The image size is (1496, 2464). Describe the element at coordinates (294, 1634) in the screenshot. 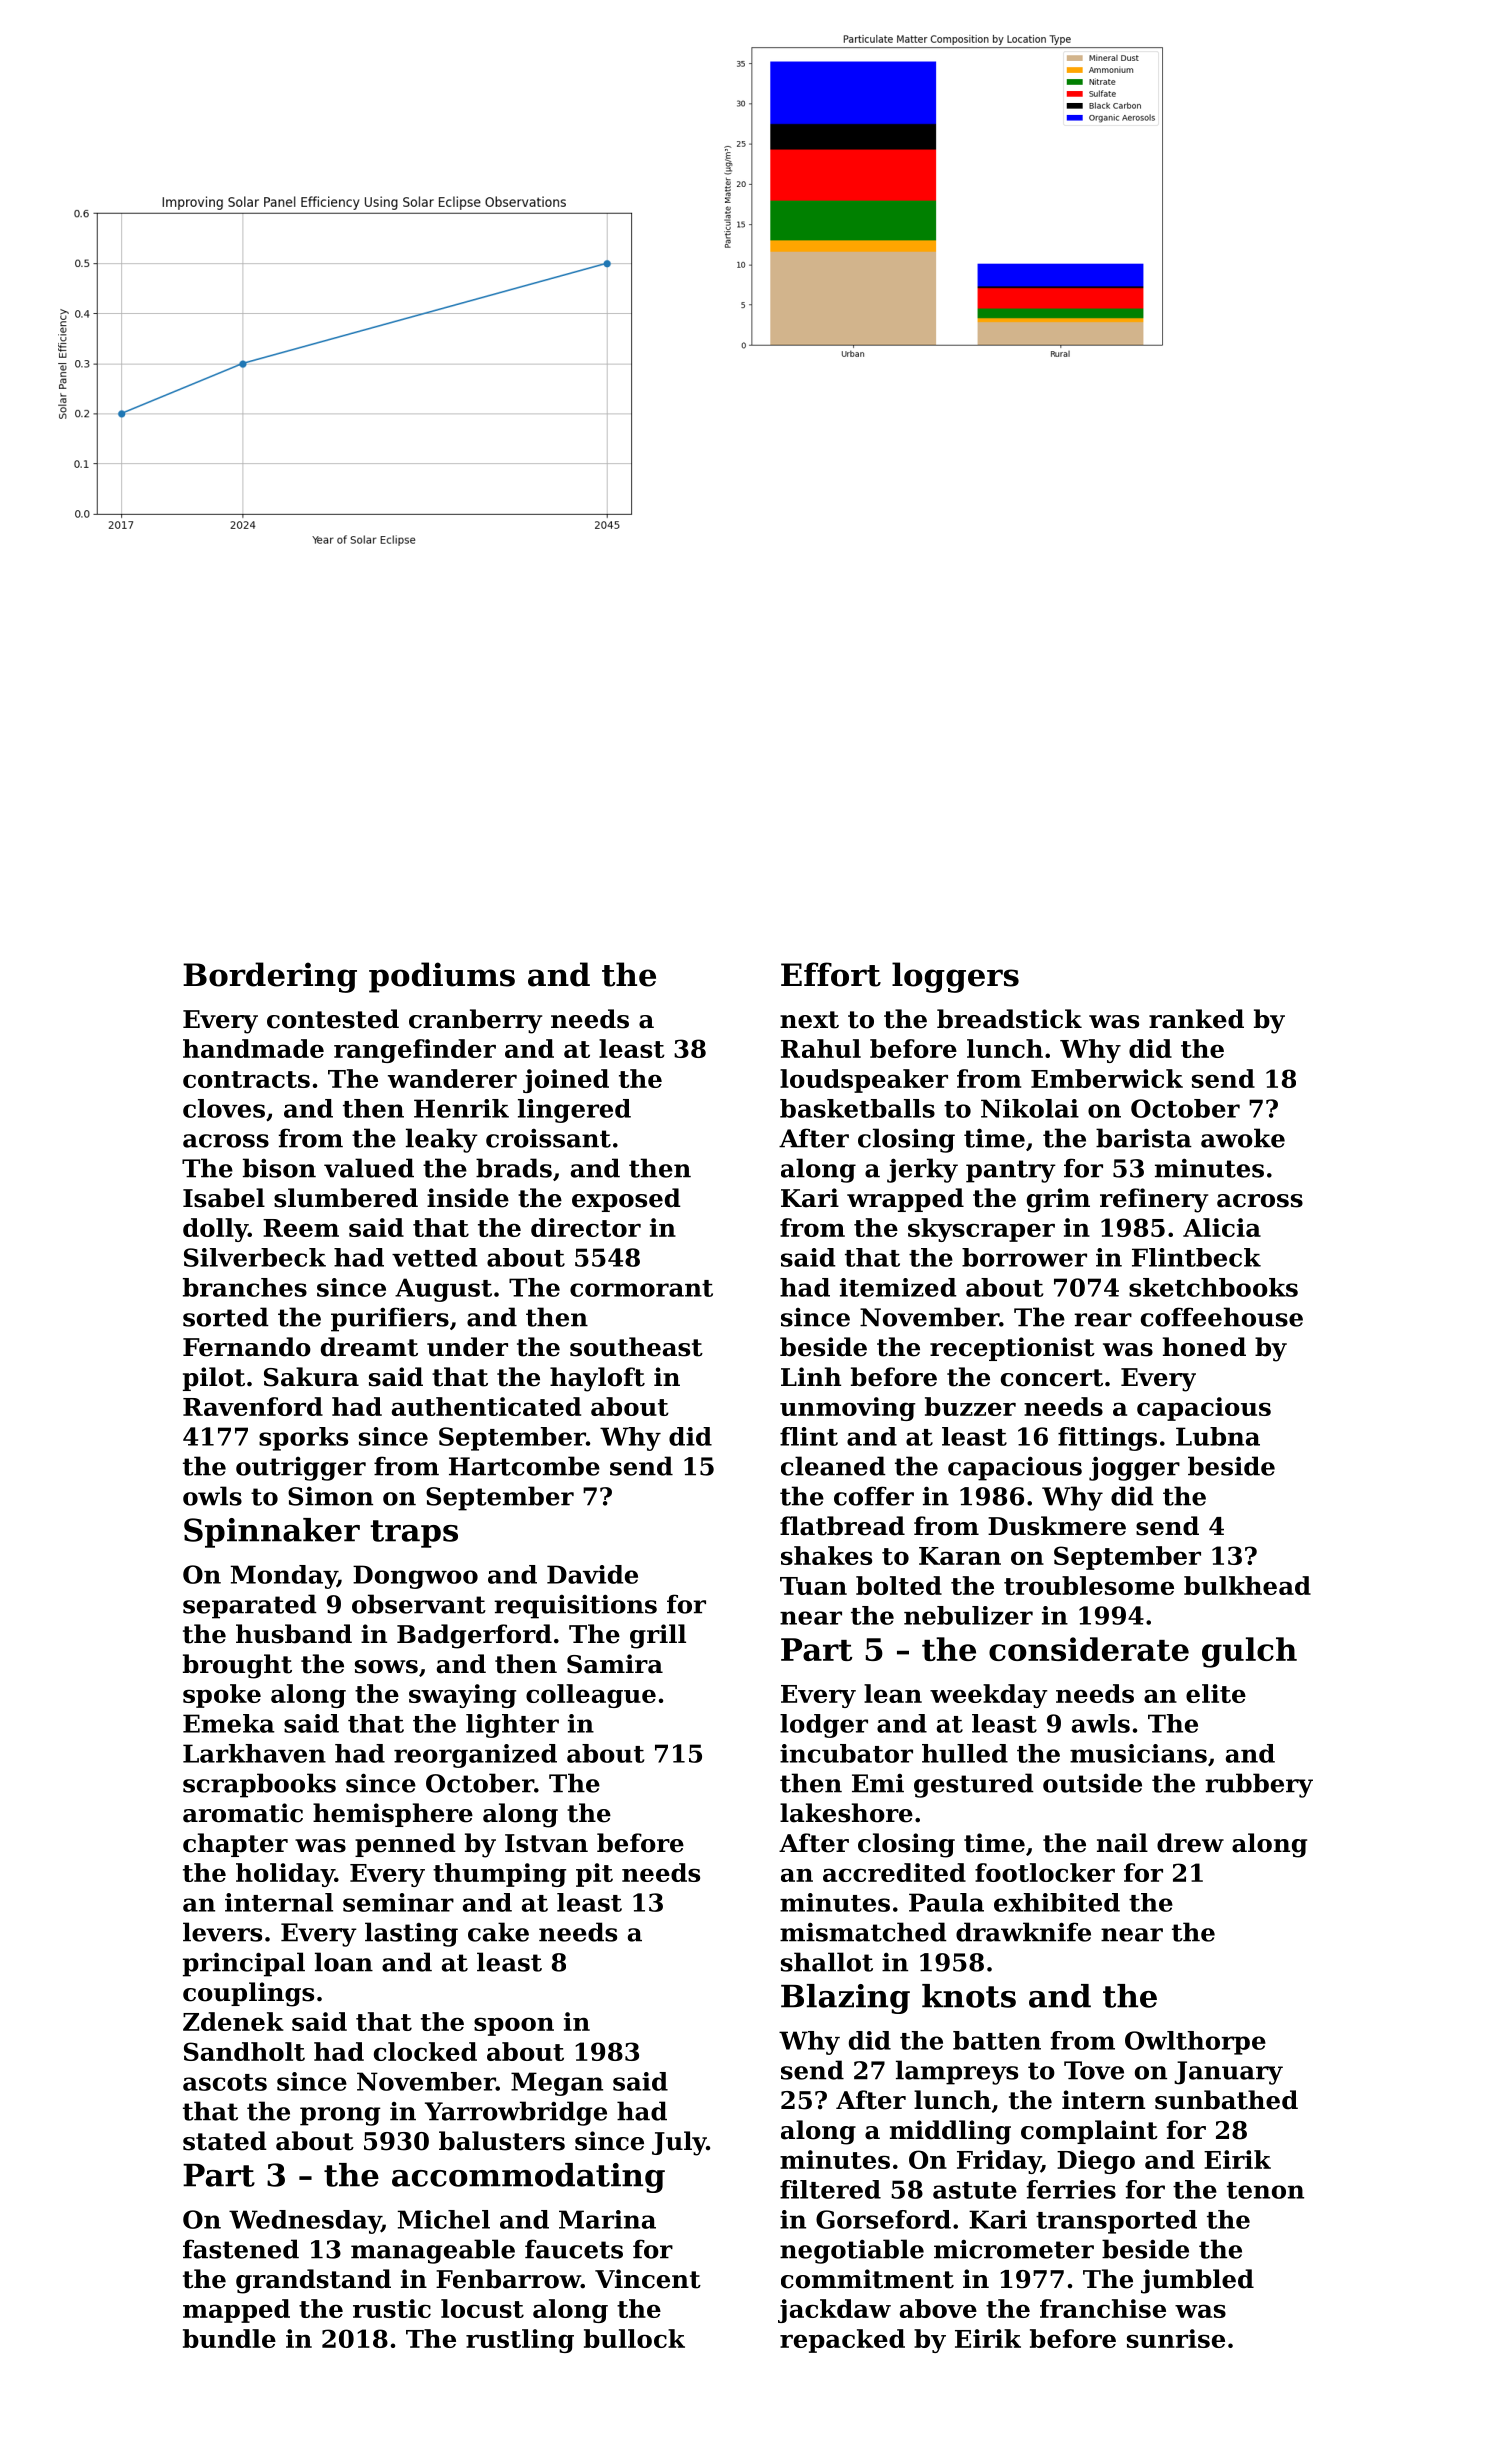

I see `husband` at that location.
